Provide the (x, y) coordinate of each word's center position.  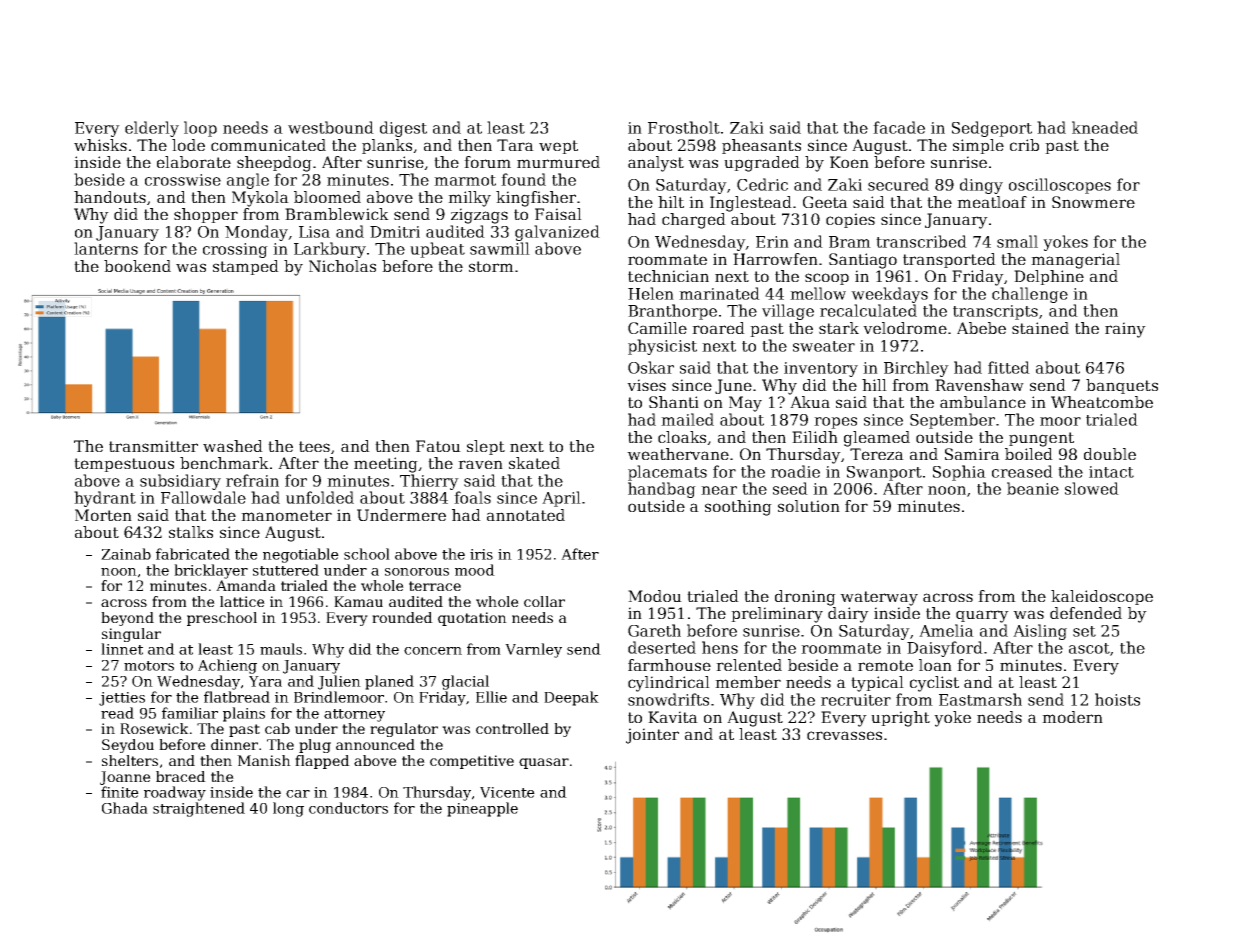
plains (244, 714)
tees (314, 446)
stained (1040, 328)
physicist (662, 347)
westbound (331, 127)
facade (899, 127)
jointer (652, 736)
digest (403, 129)
